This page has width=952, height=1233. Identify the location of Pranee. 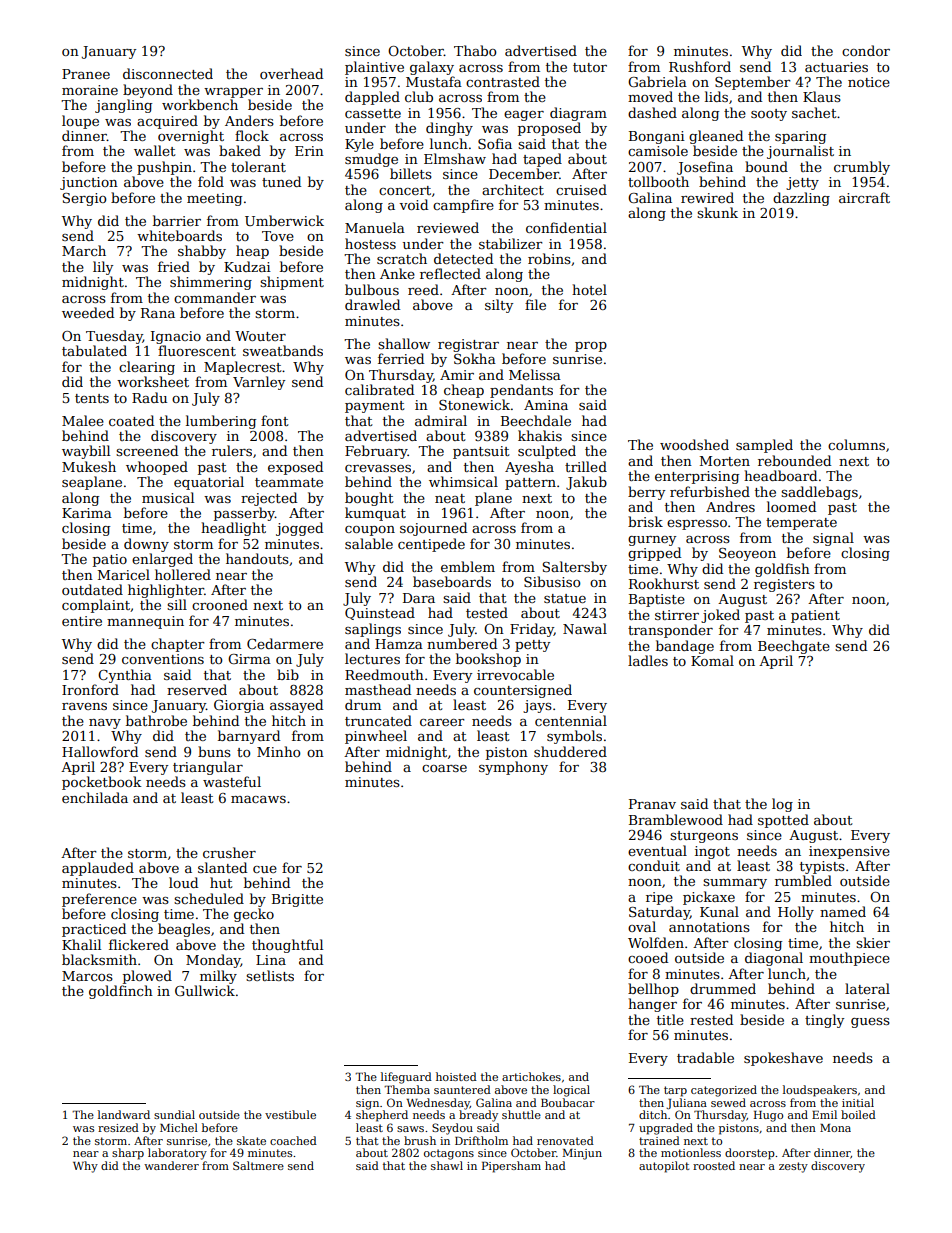
(86, 74).
